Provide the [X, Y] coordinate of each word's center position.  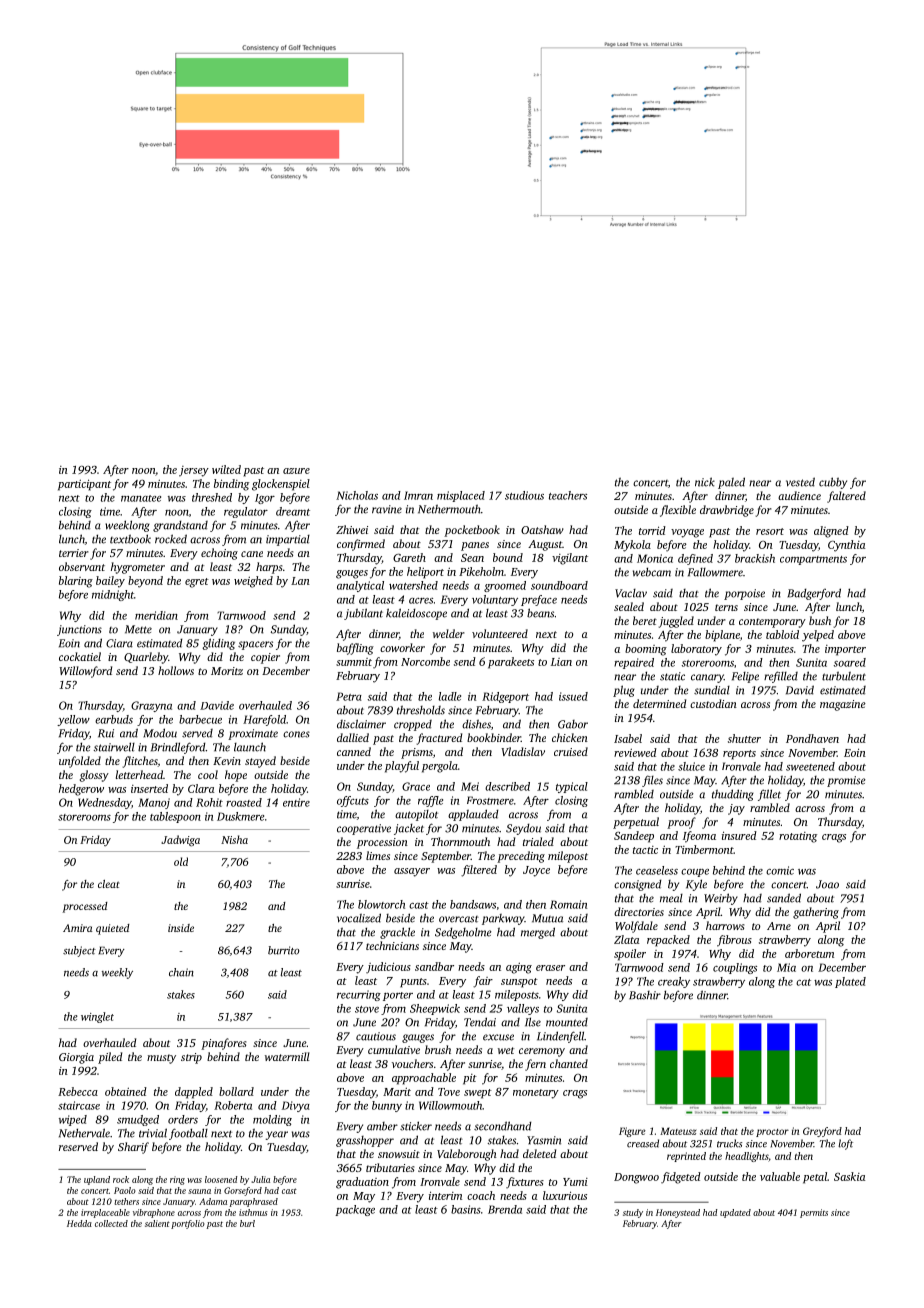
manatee [141, 498]
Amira [77, 928]
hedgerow [81, 790]
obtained [126, 1091]
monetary [536, 1094]
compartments [813, 560]
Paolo [125, 1190]
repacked [668, 941]
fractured [439, 739]
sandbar [434, 966]
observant [82, 566]
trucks [729, 1143]
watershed [413, 585]
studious [524, 495]
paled [731, 483]
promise [846, 781]
